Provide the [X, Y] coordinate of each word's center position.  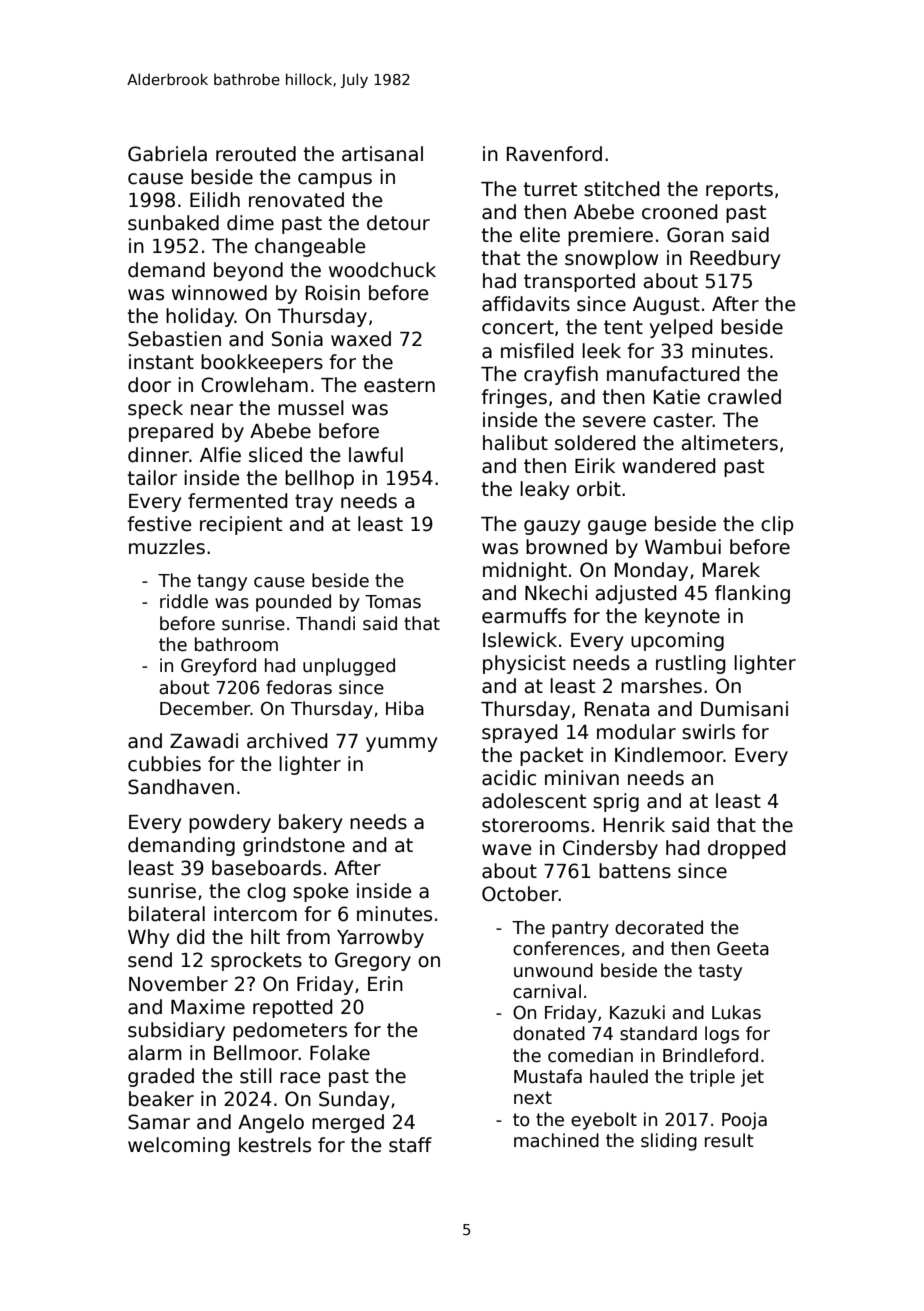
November [178, 984]
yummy [401, 744]
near [212, 410]
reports [739, 191]
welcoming [179, 1146]
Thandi [325, 623]
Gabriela [167, 154]
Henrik [634, 825]
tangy [222, 582]
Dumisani [744, 709]
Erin [385, 983]
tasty [720, 972]
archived [287, 741]
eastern [399, 385]
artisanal [382, 154]
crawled [744, 397]
